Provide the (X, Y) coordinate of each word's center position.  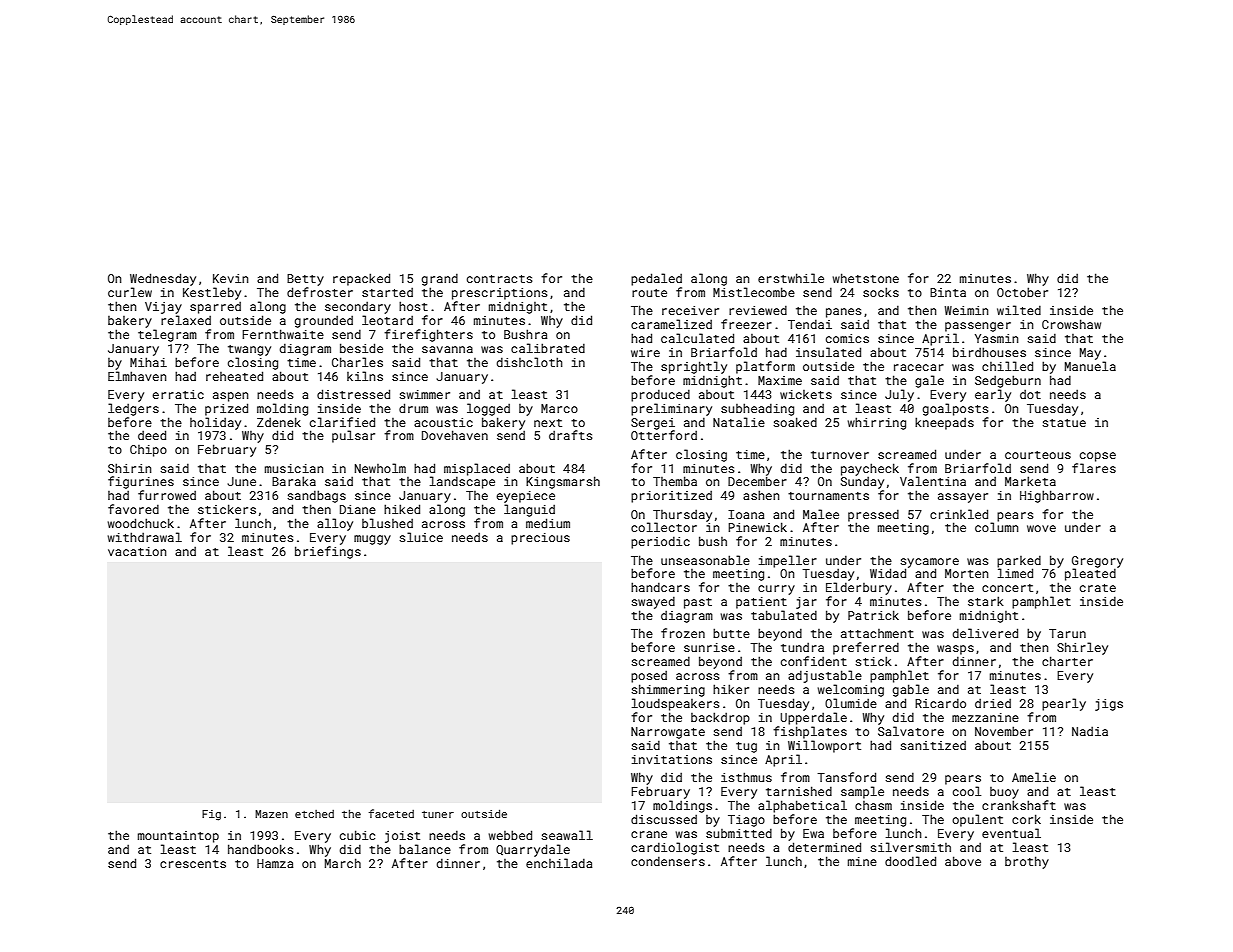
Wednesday (163, 279)
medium (548, 523)
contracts (500, 279)
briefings (328, 552)
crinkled (959, 514)
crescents (193, 864)
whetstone (866, 278)
